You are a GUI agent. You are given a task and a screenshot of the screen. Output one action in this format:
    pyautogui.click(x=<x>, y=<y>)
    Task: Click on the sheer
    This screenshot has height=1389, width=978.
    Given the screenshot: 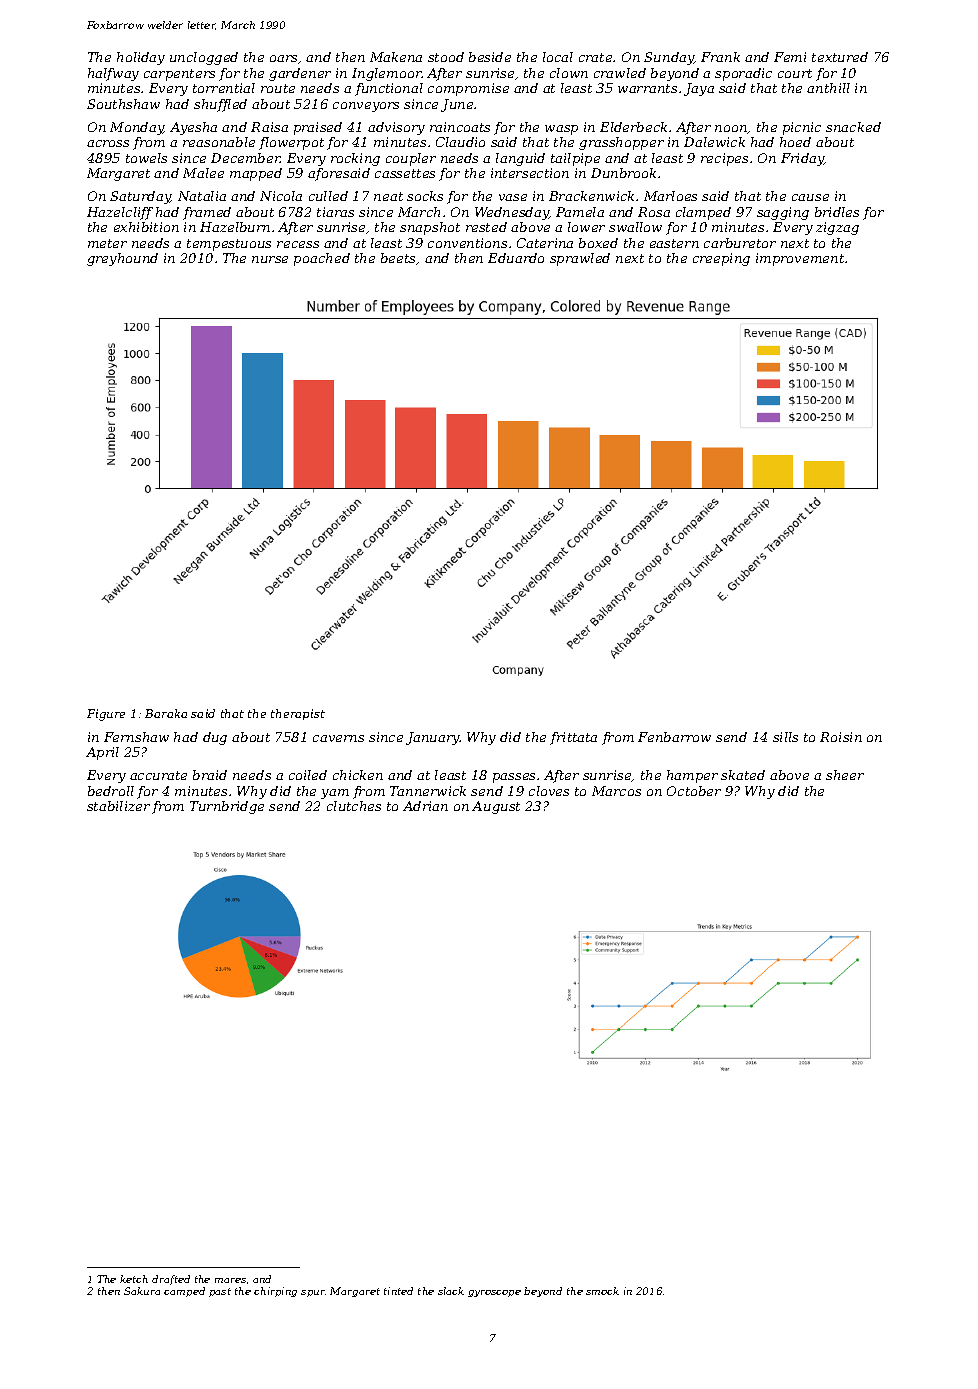 What is the action you would take?
    pyautogui.click(x=845, y=775)
